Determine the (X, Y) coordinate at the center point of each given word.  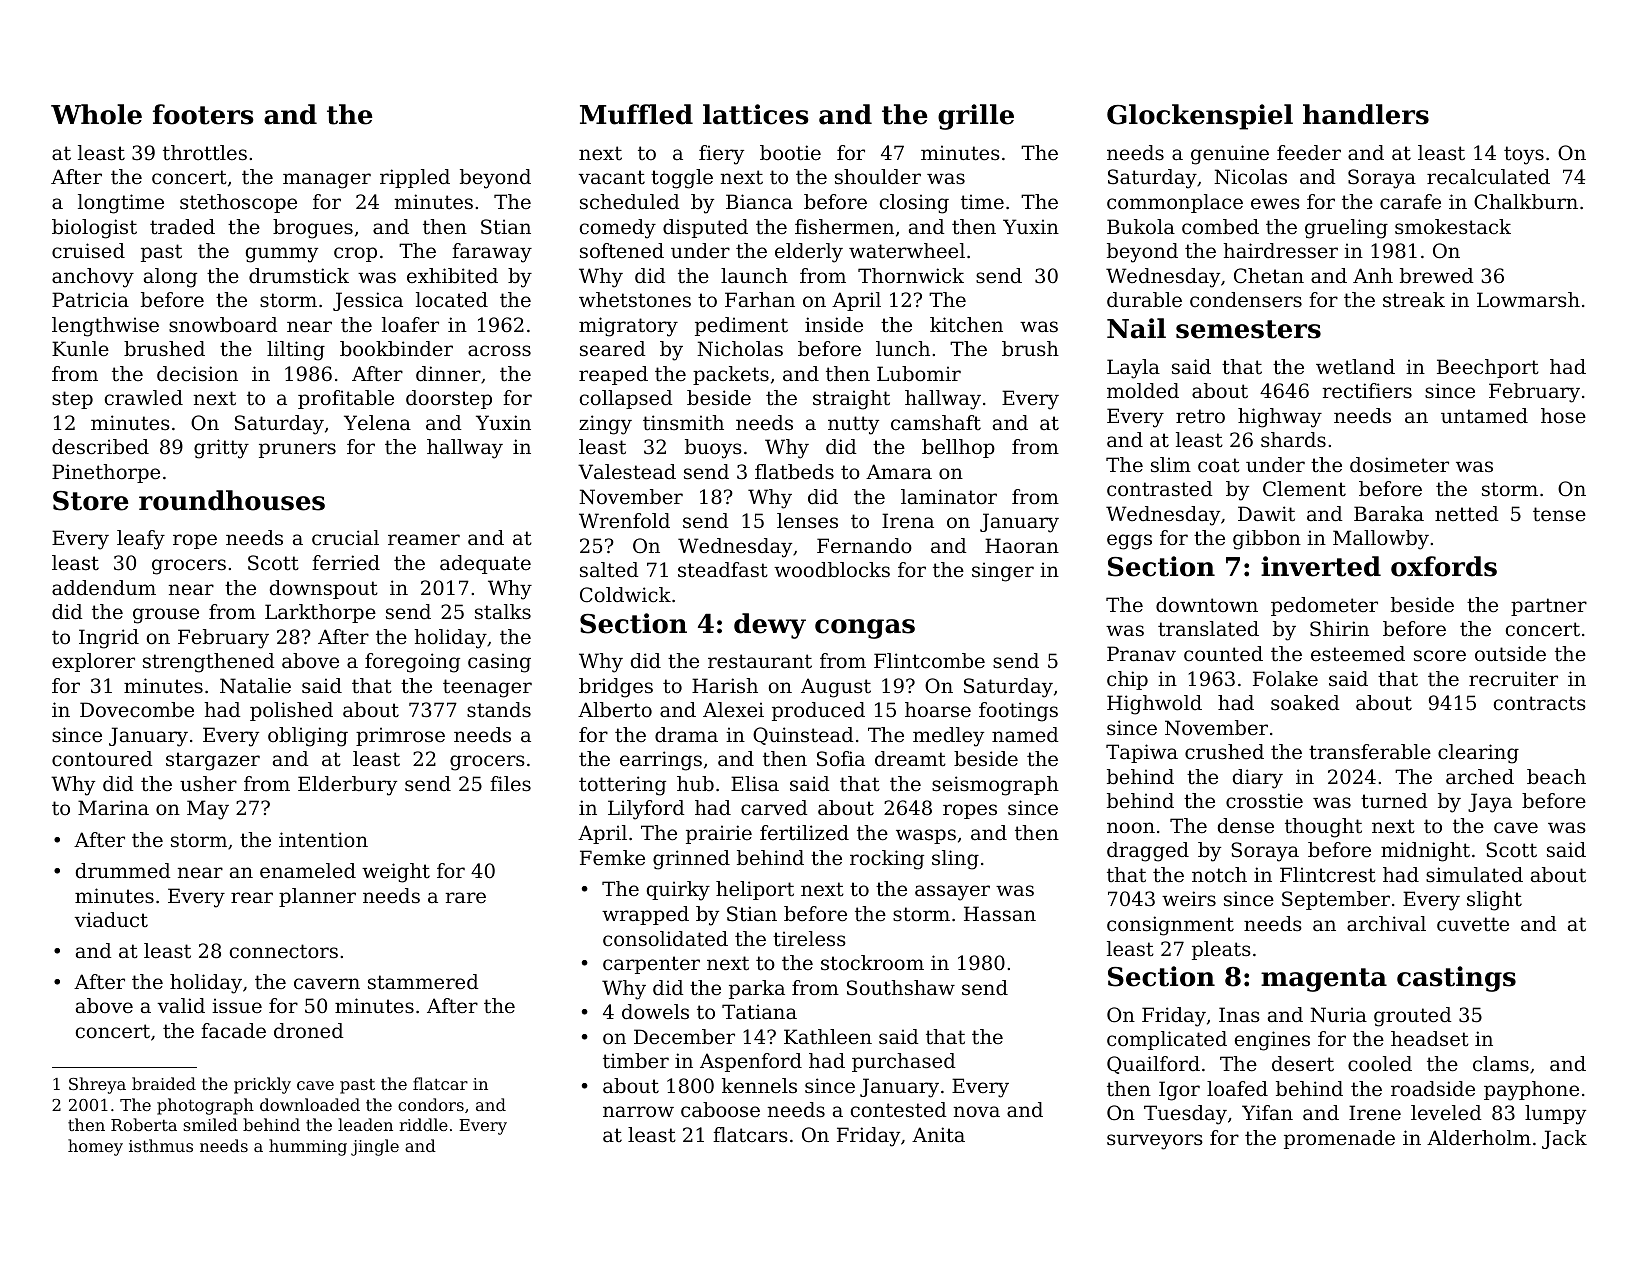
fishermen (844, 227)
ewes (1275, 204)
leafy (141, 540)
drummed (123, 871)
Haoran (1022, 546)
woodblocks (832, 570)
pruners (297, 450)
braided (164, 1083)
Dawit (1266, 514)
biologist (94, 229)
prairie (719, 834)
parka (757, 989)
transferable (1370, 752)
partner (1549, 607)
